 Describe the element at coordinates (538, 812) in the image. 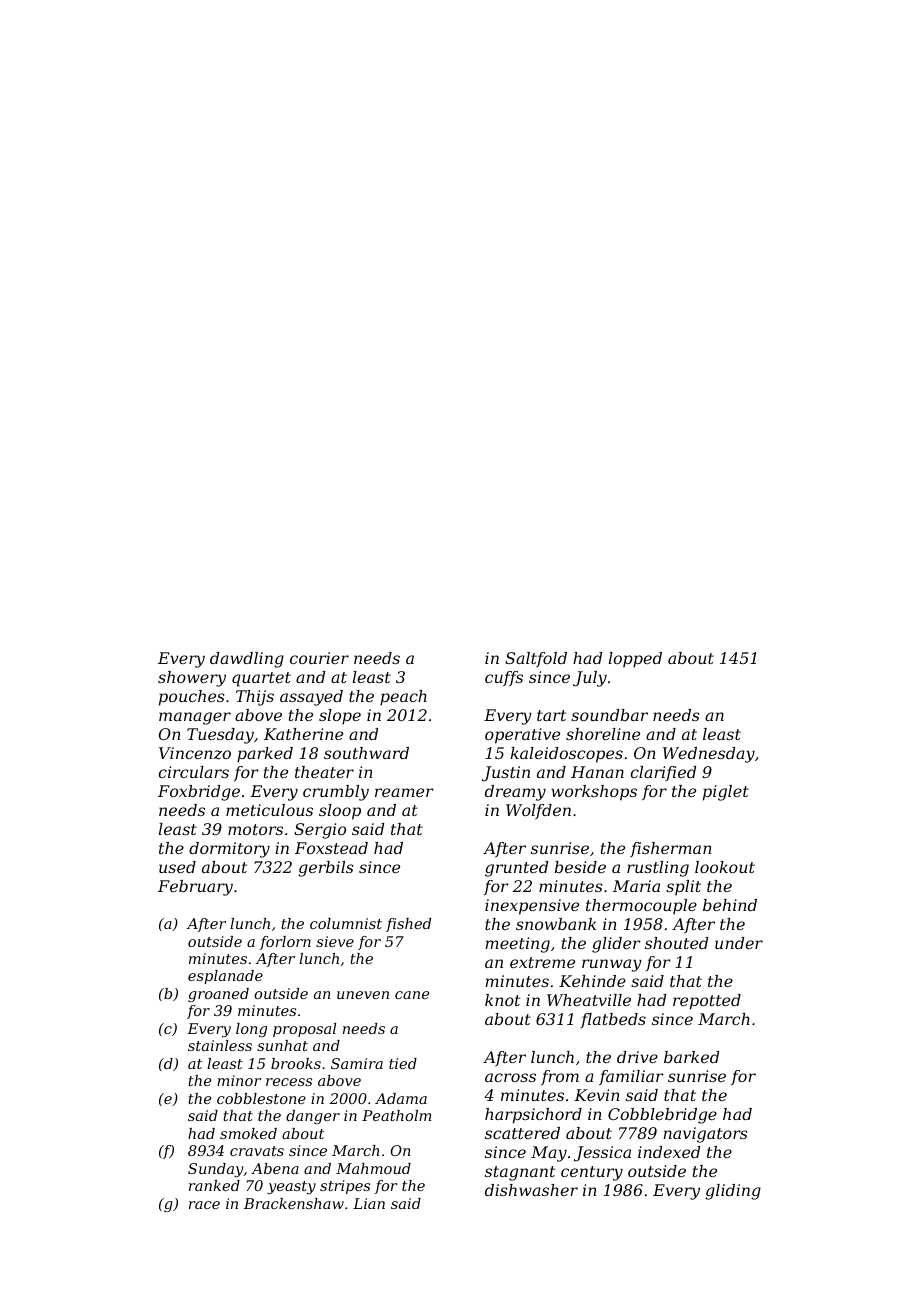

I see `Wolfden` at that location.
